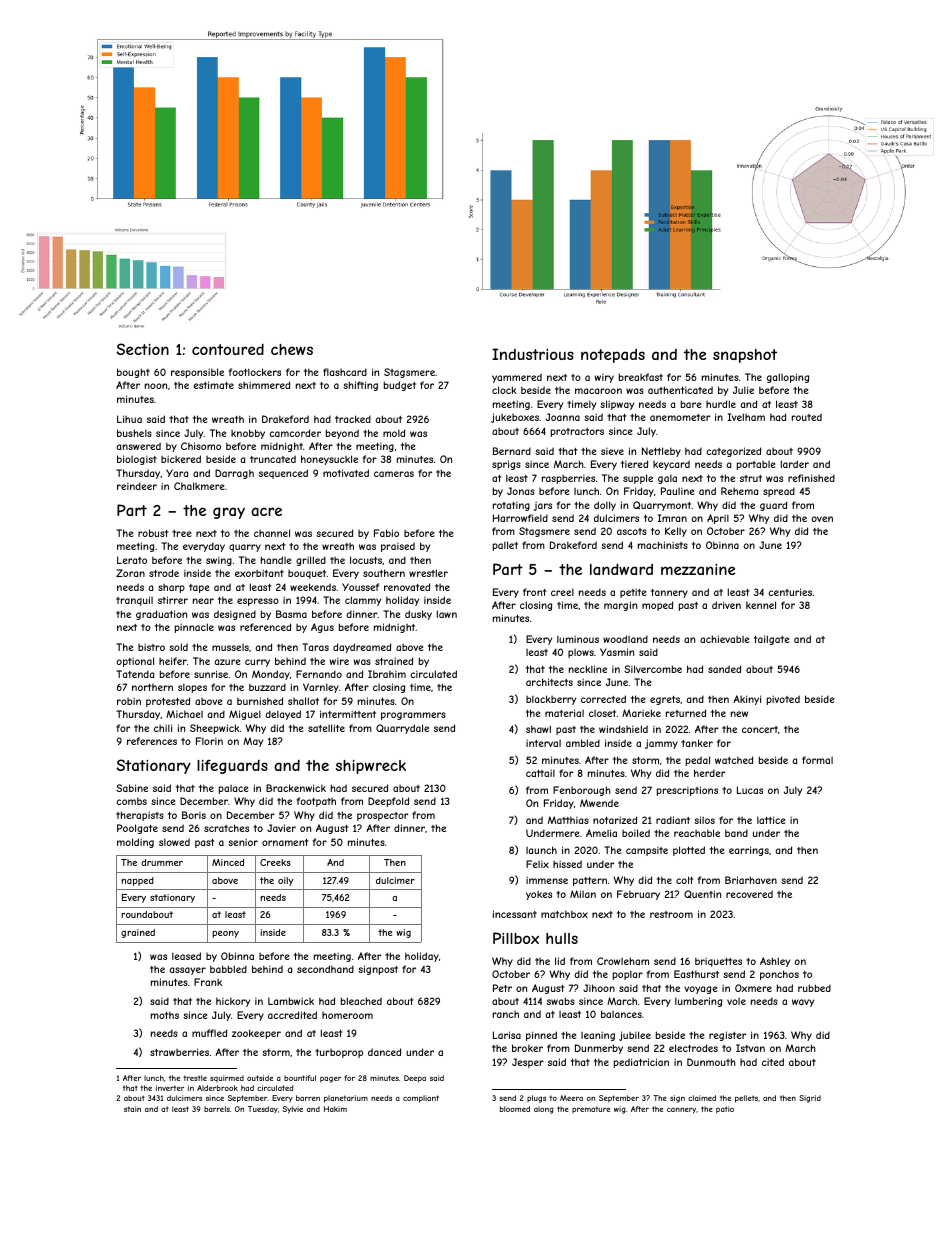 The height and width of the screenshot is (1233, 952). Describe the element at coordinates (598, 391) in the screenshot. I see `macaroon` at that location.
